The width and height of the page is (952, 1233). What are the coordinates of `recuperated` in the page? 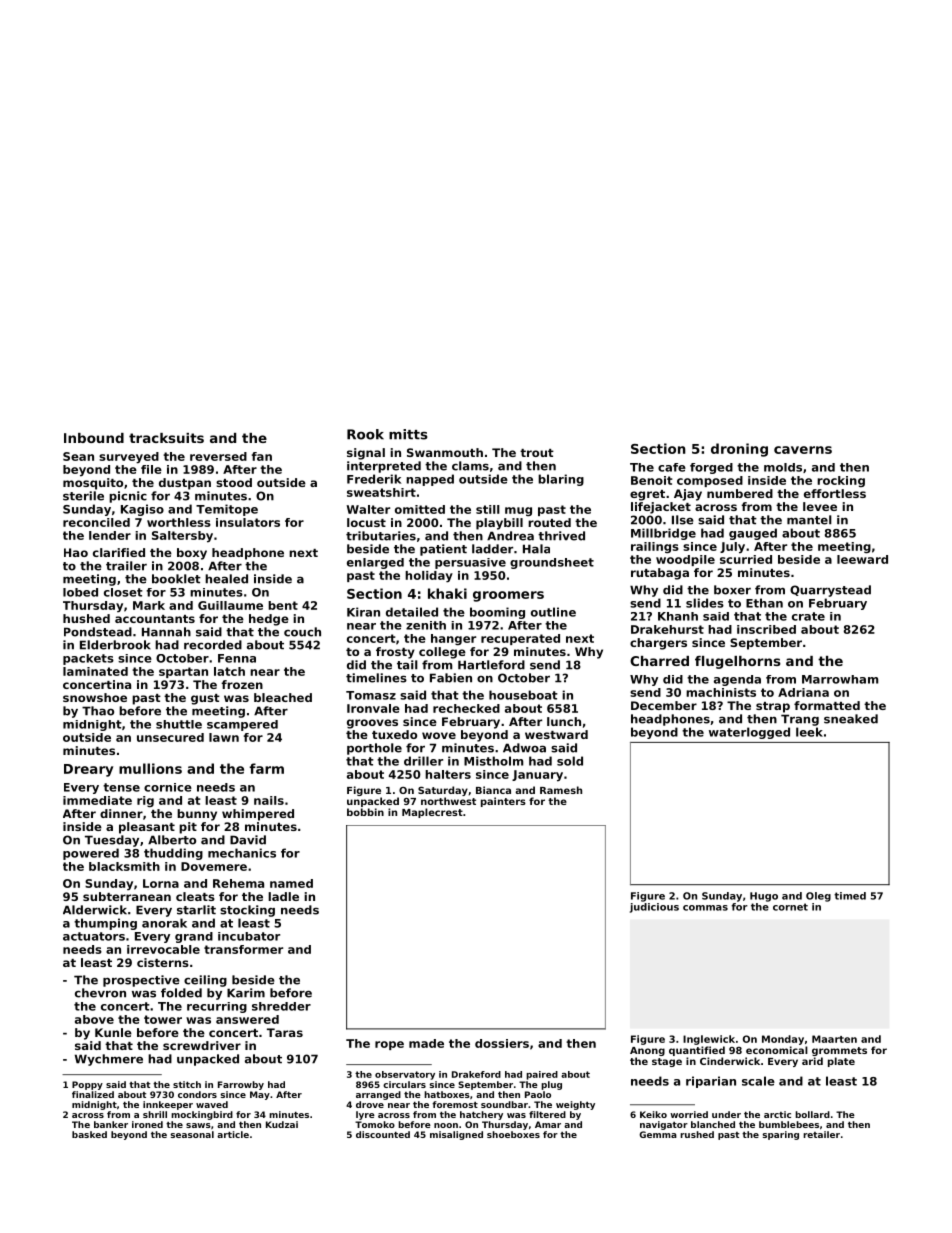 It's located at (520, 639).
